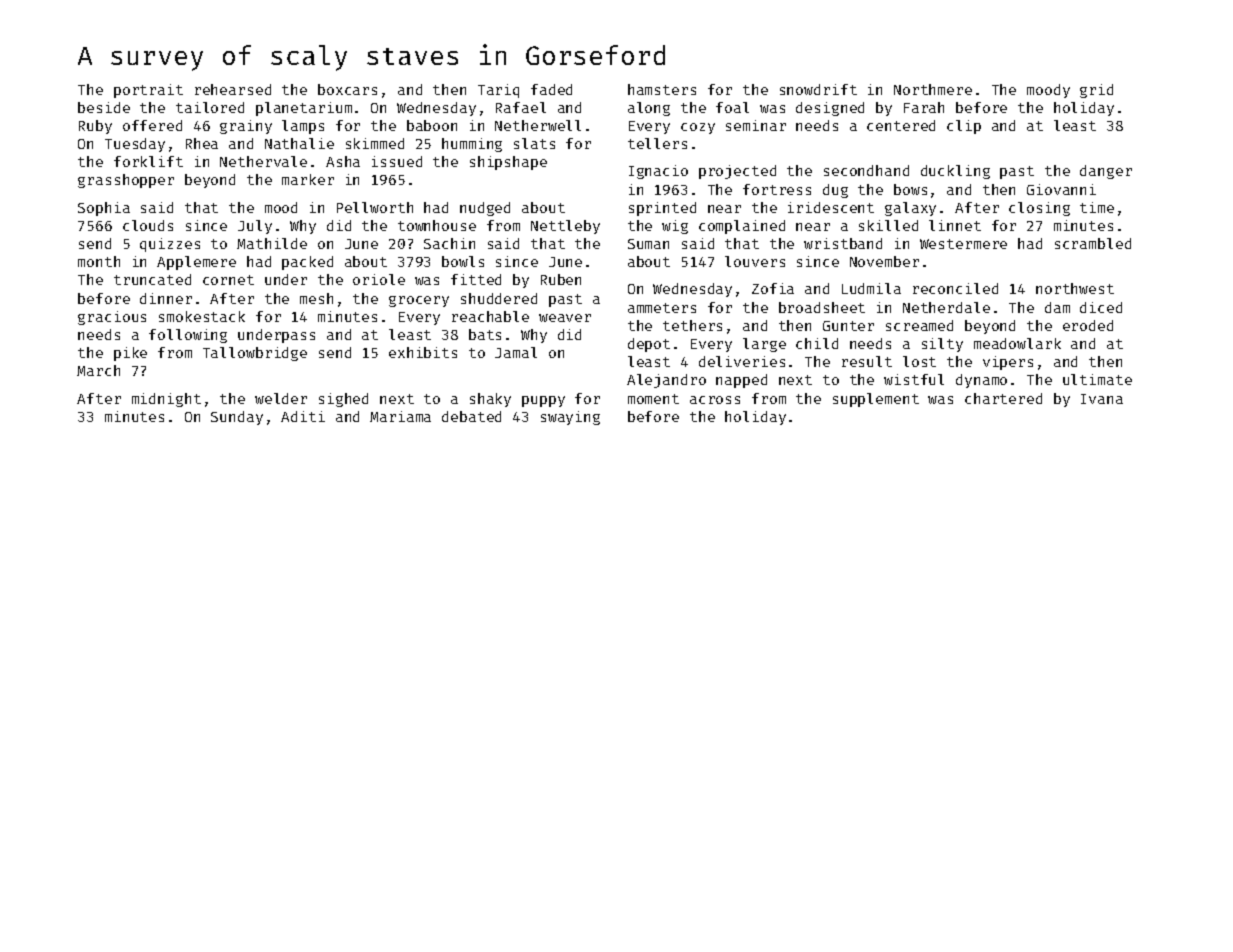 This screenshot has height=952, width=1233. Describe the element at coordinates (1093, 243) in the screenshot. I see `scrambled` at that location.
